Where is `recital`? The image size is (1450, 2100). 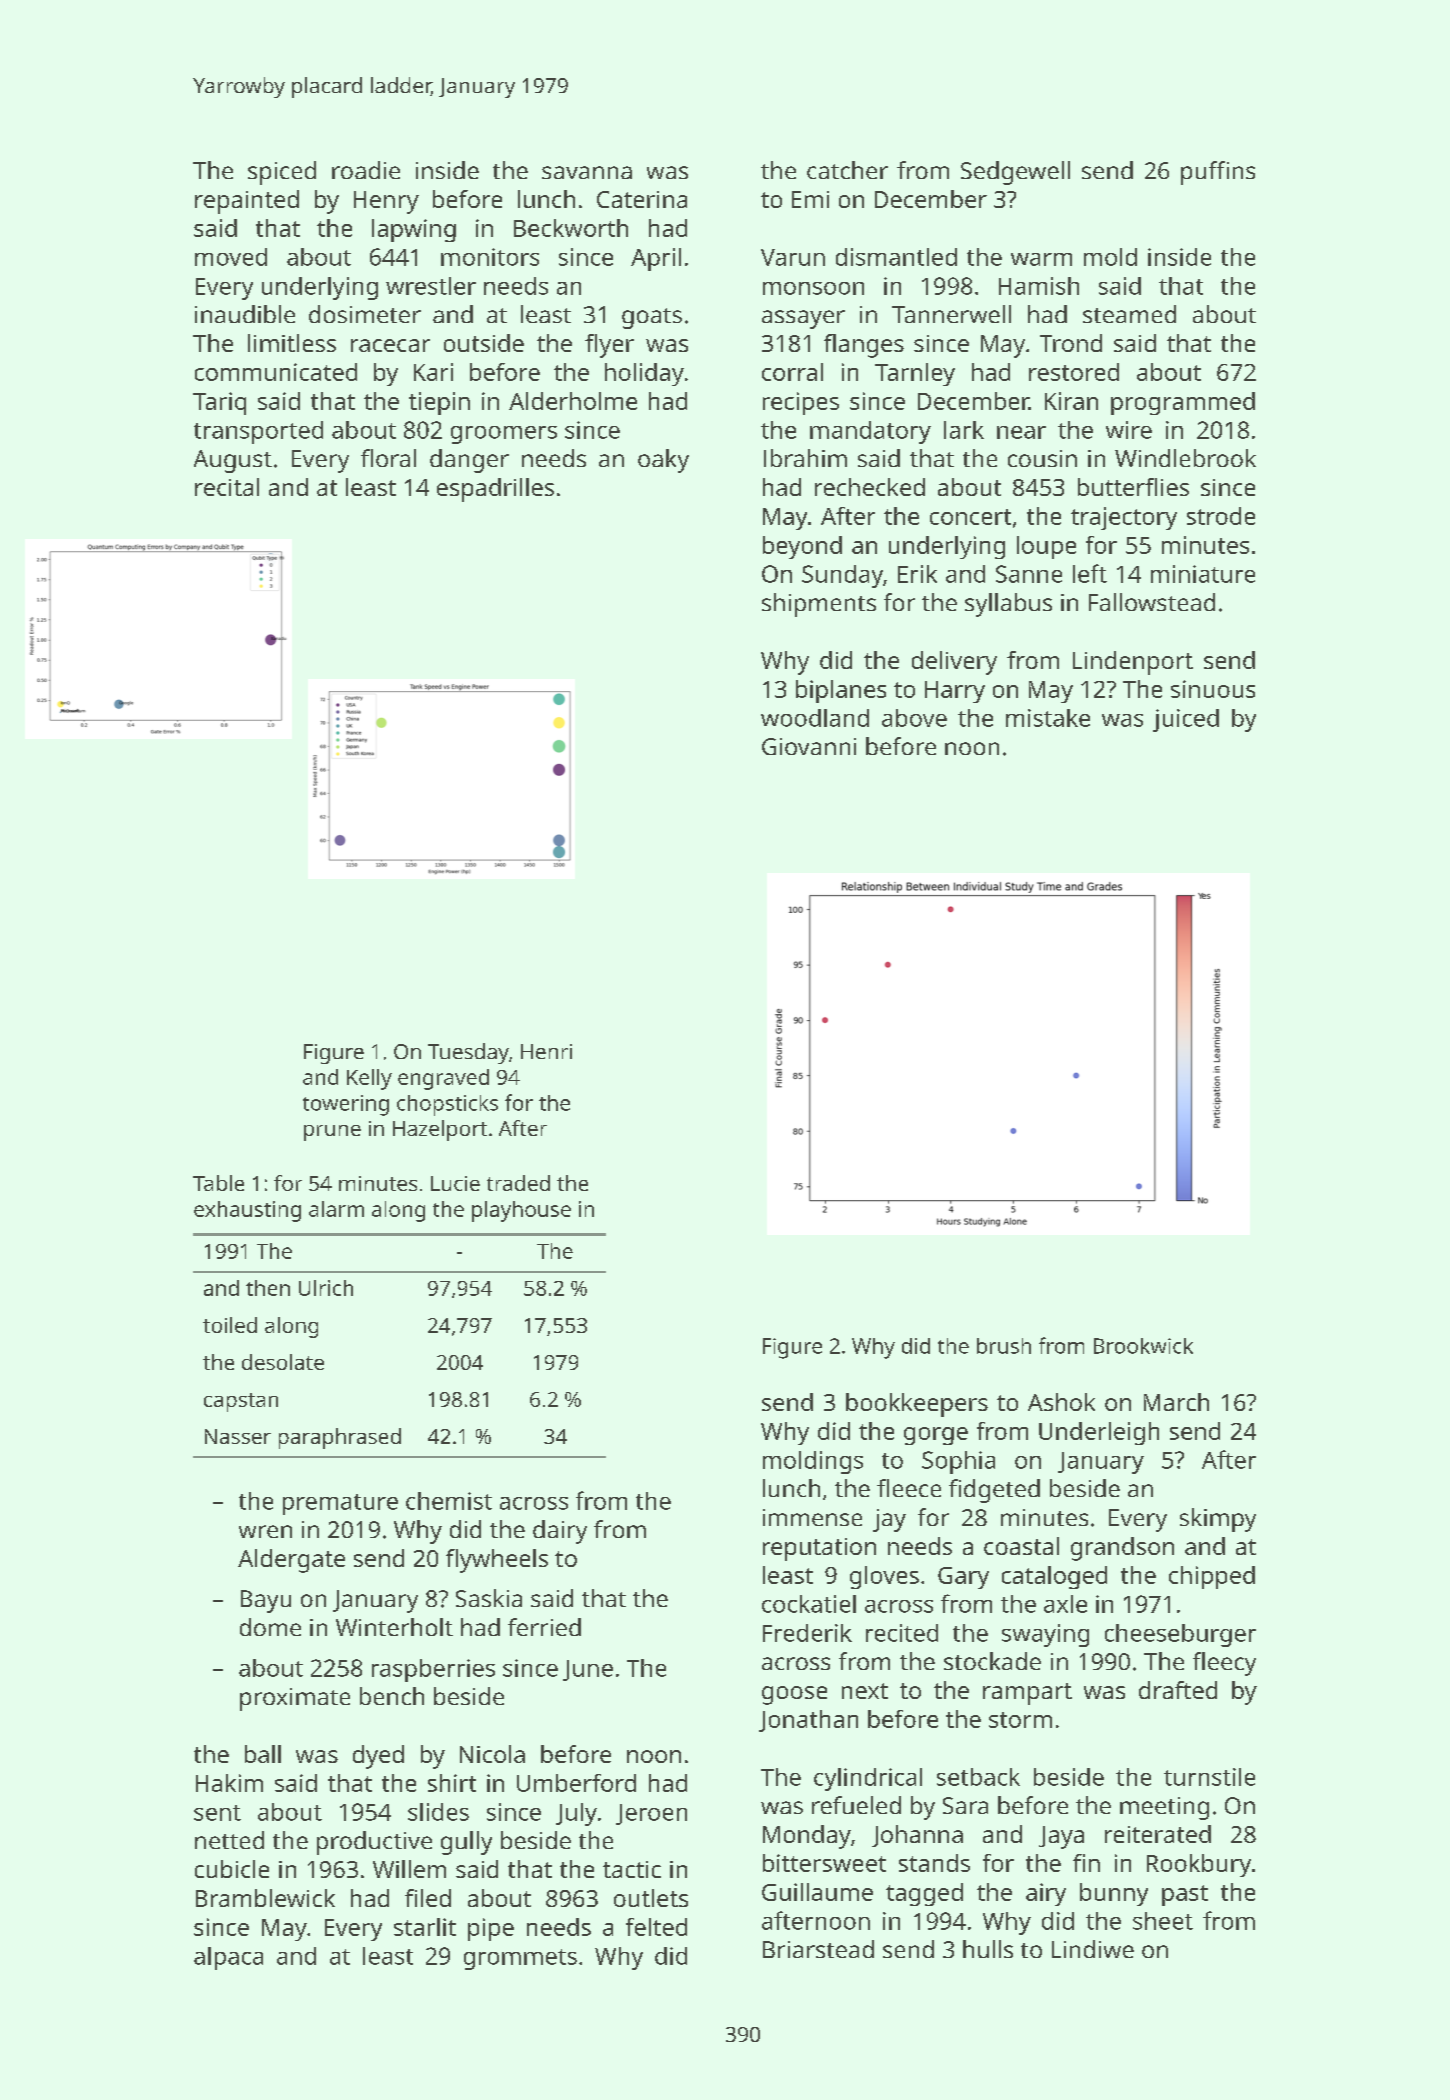 recital is located at coordinates (227, 487).
